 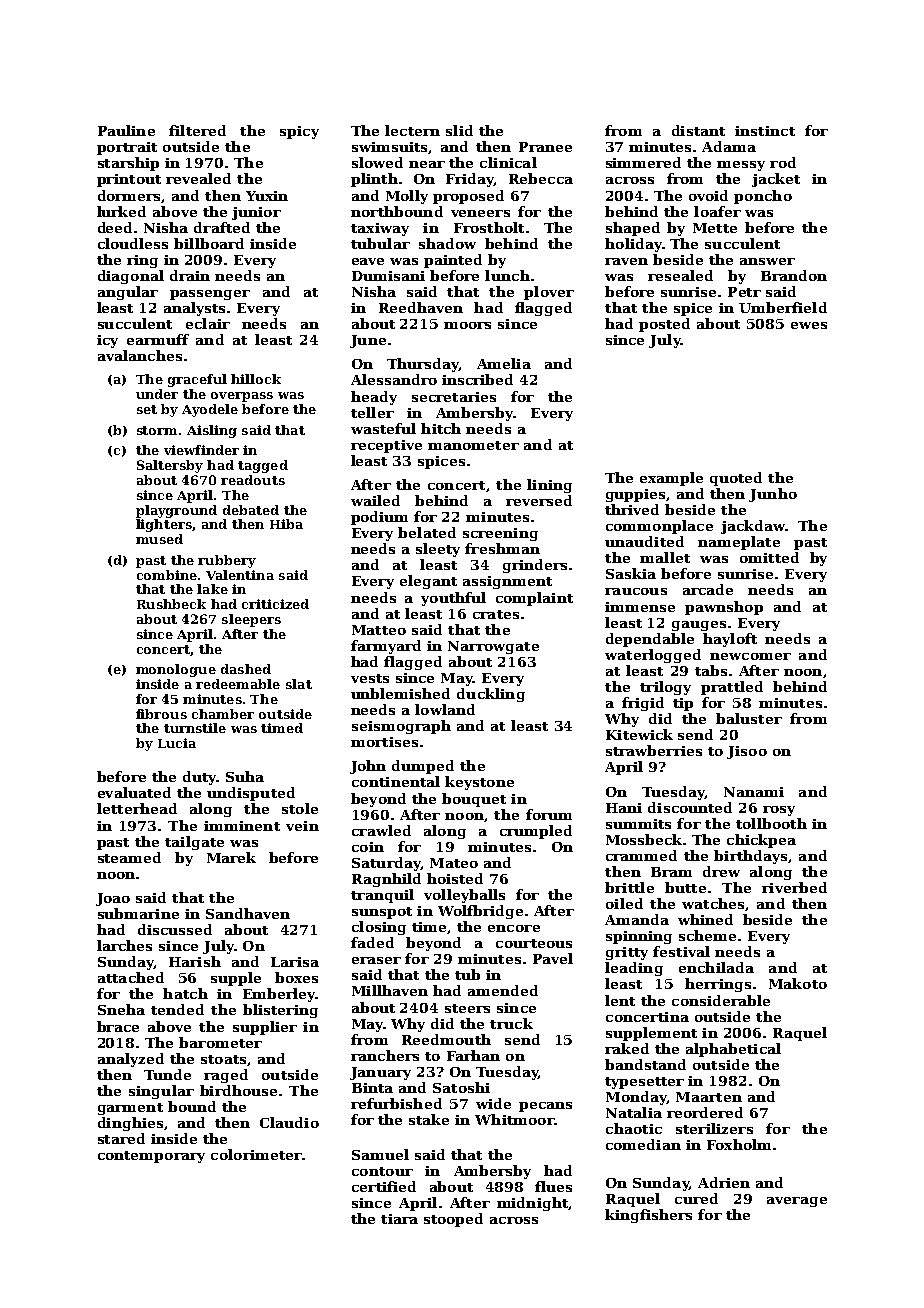 What do you see at coordinates (470, 180) in the screenshot?
I see `Friday` at bounding box center [470, 180].
